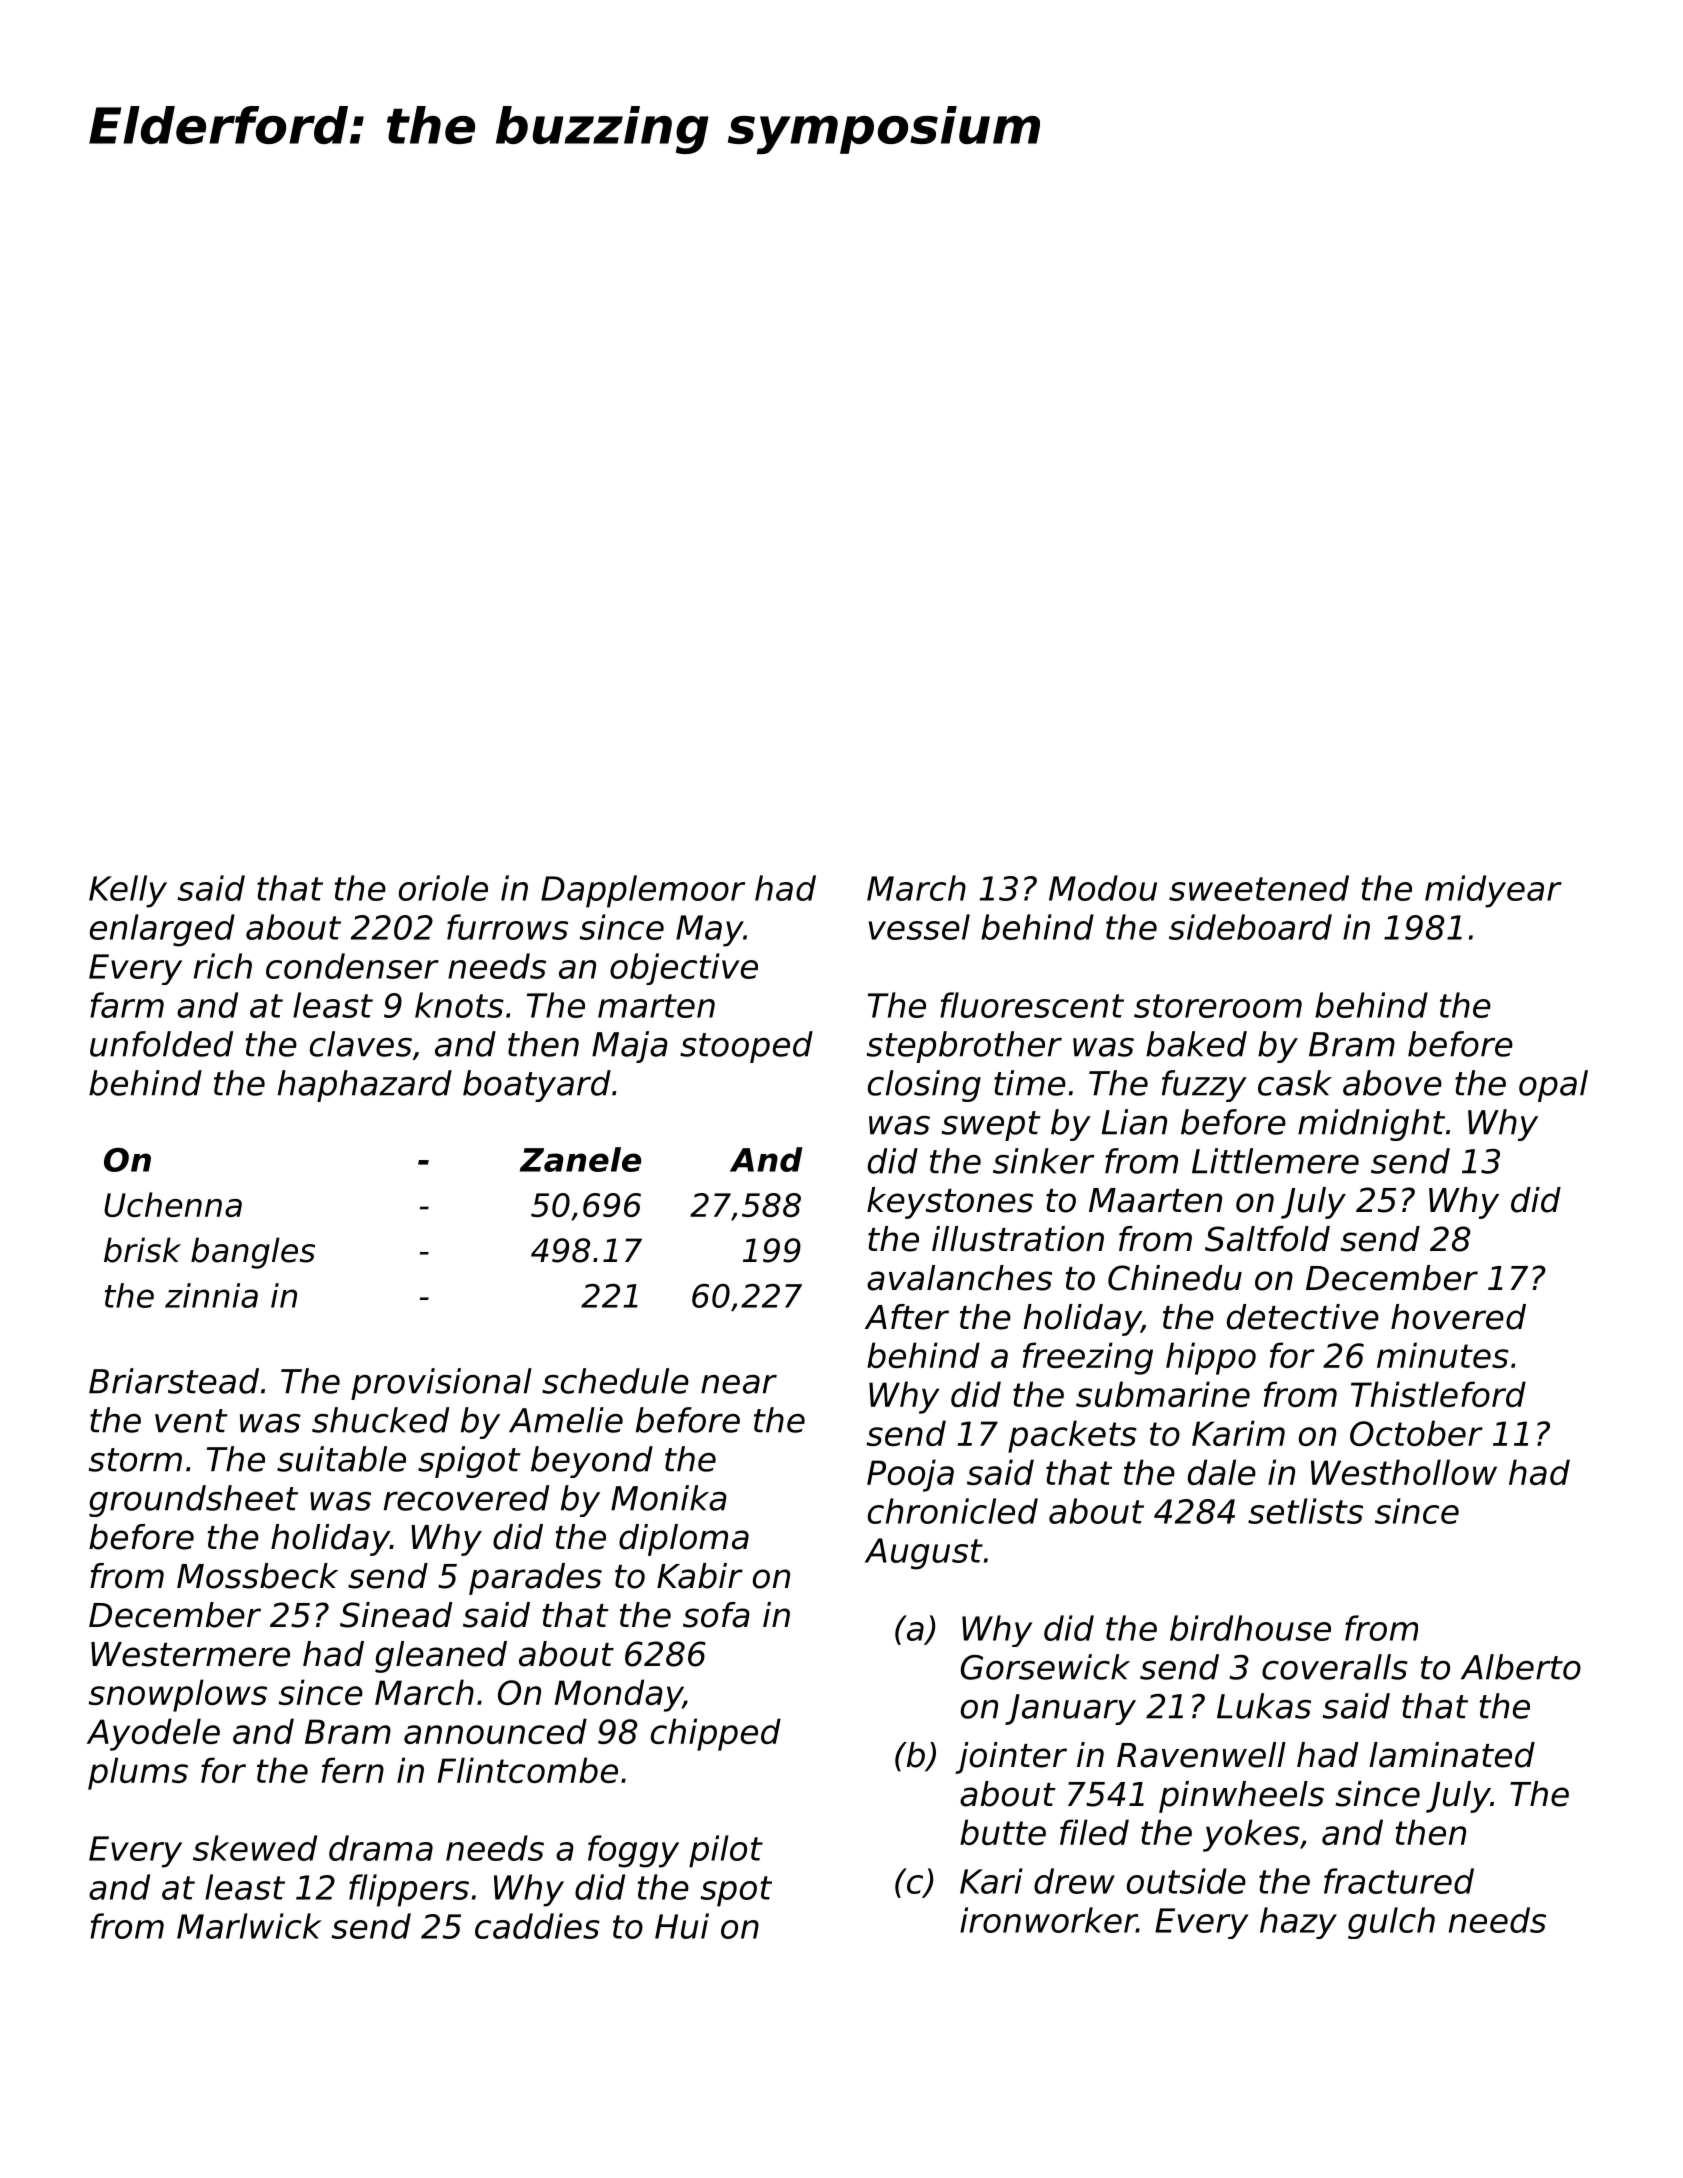 The image size is (1683, 2178). Describe the element at coordinates (953, 1511) in the screenshot. I see `chronicled` at that location.
